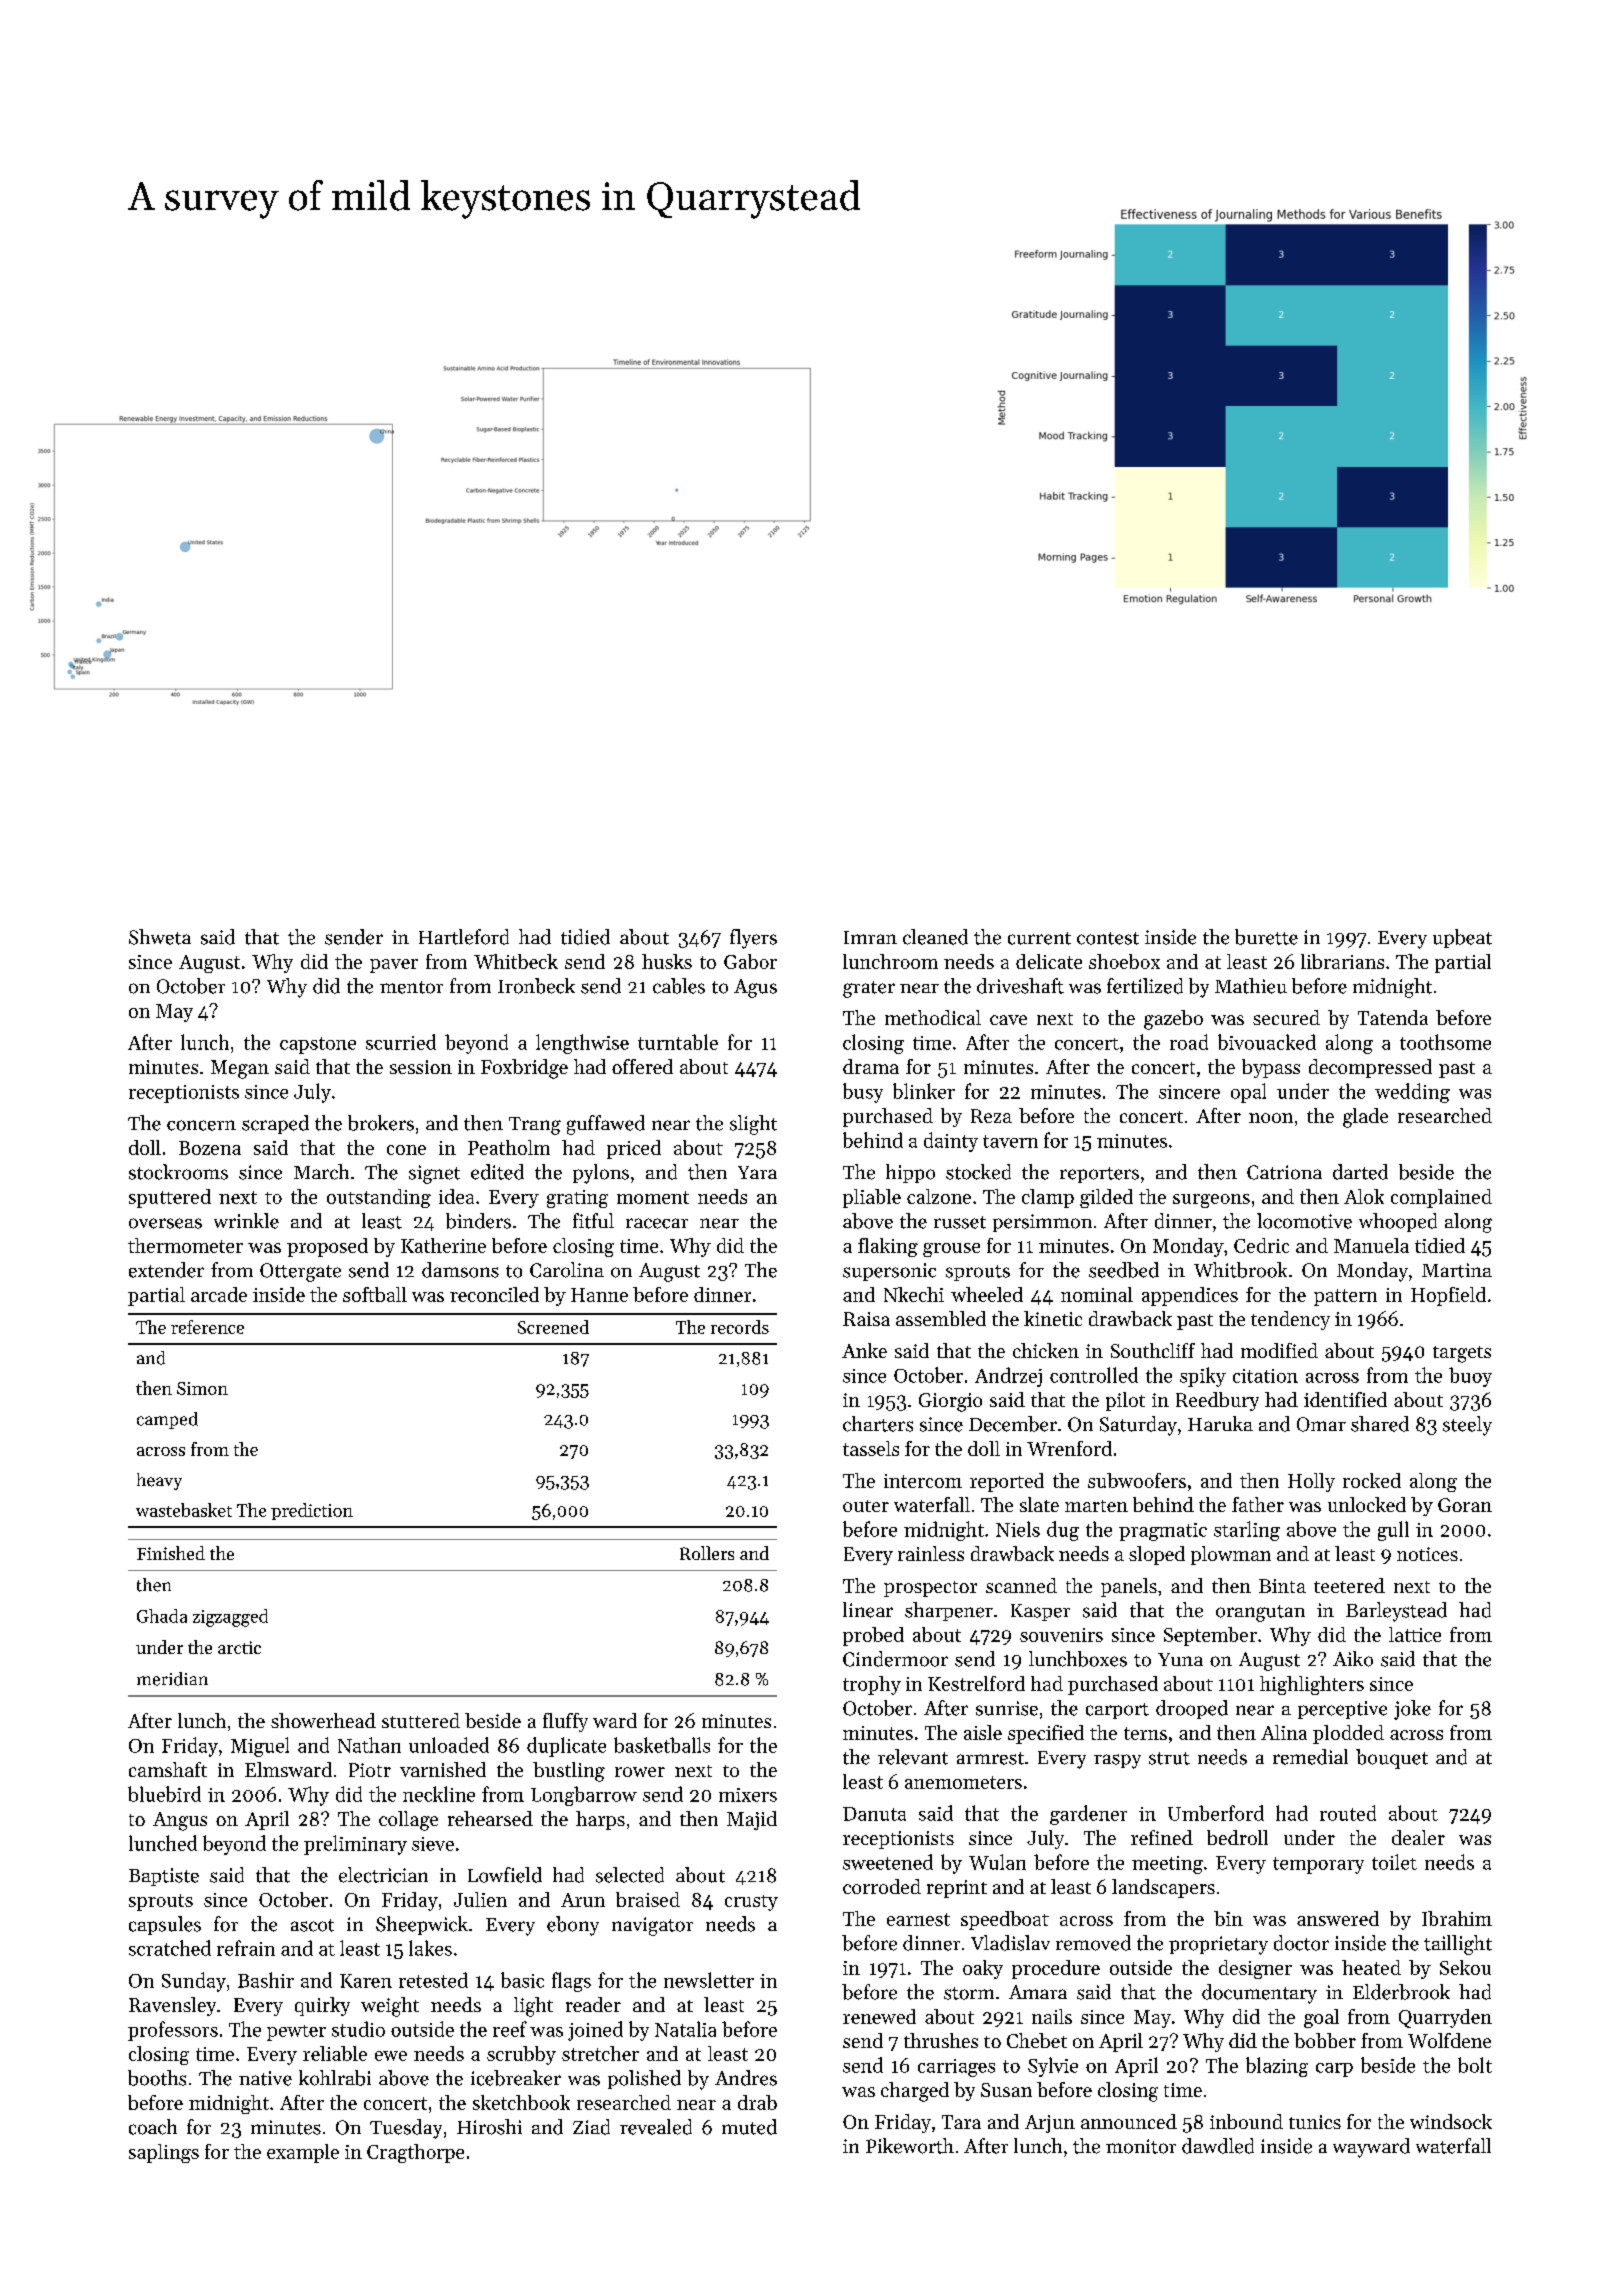 The height and width of the page is (2292, 1620). Describe the element at coordinates (870, 937) in the page. I see `Imran` at that location.
